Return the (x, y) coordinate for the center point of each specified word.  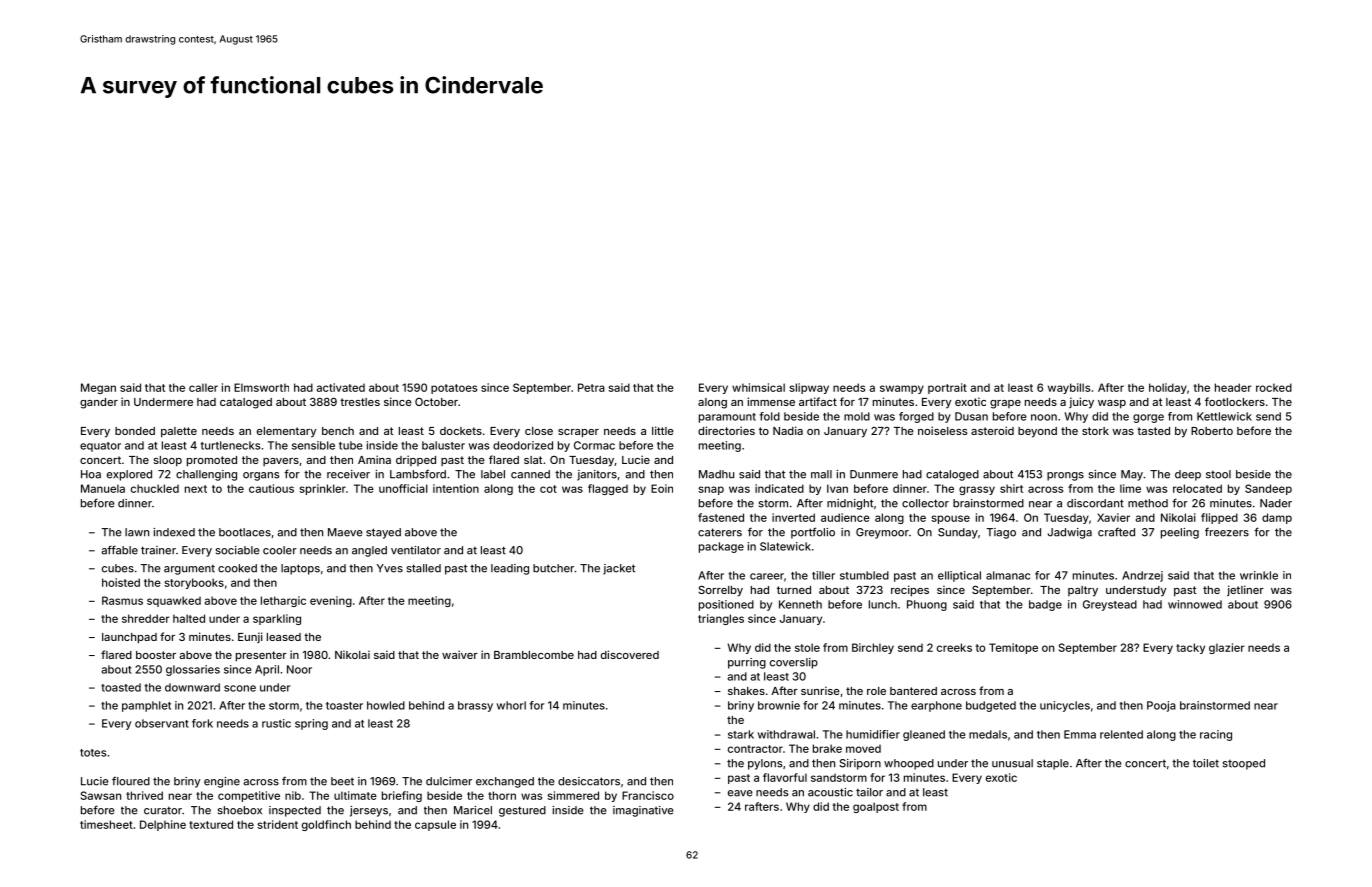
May (1132, 475)
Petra (591, 387)
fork (202, 723)
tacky (1190, 648)
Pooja (1161, 706)
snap (711, 490)
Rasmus (122, 600)
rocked (1274, 387)
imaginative (643, 811)
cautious (271, 488)
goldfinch (326, 825)
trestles (360, 402)
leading (510, 569)
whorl (511, 705)
